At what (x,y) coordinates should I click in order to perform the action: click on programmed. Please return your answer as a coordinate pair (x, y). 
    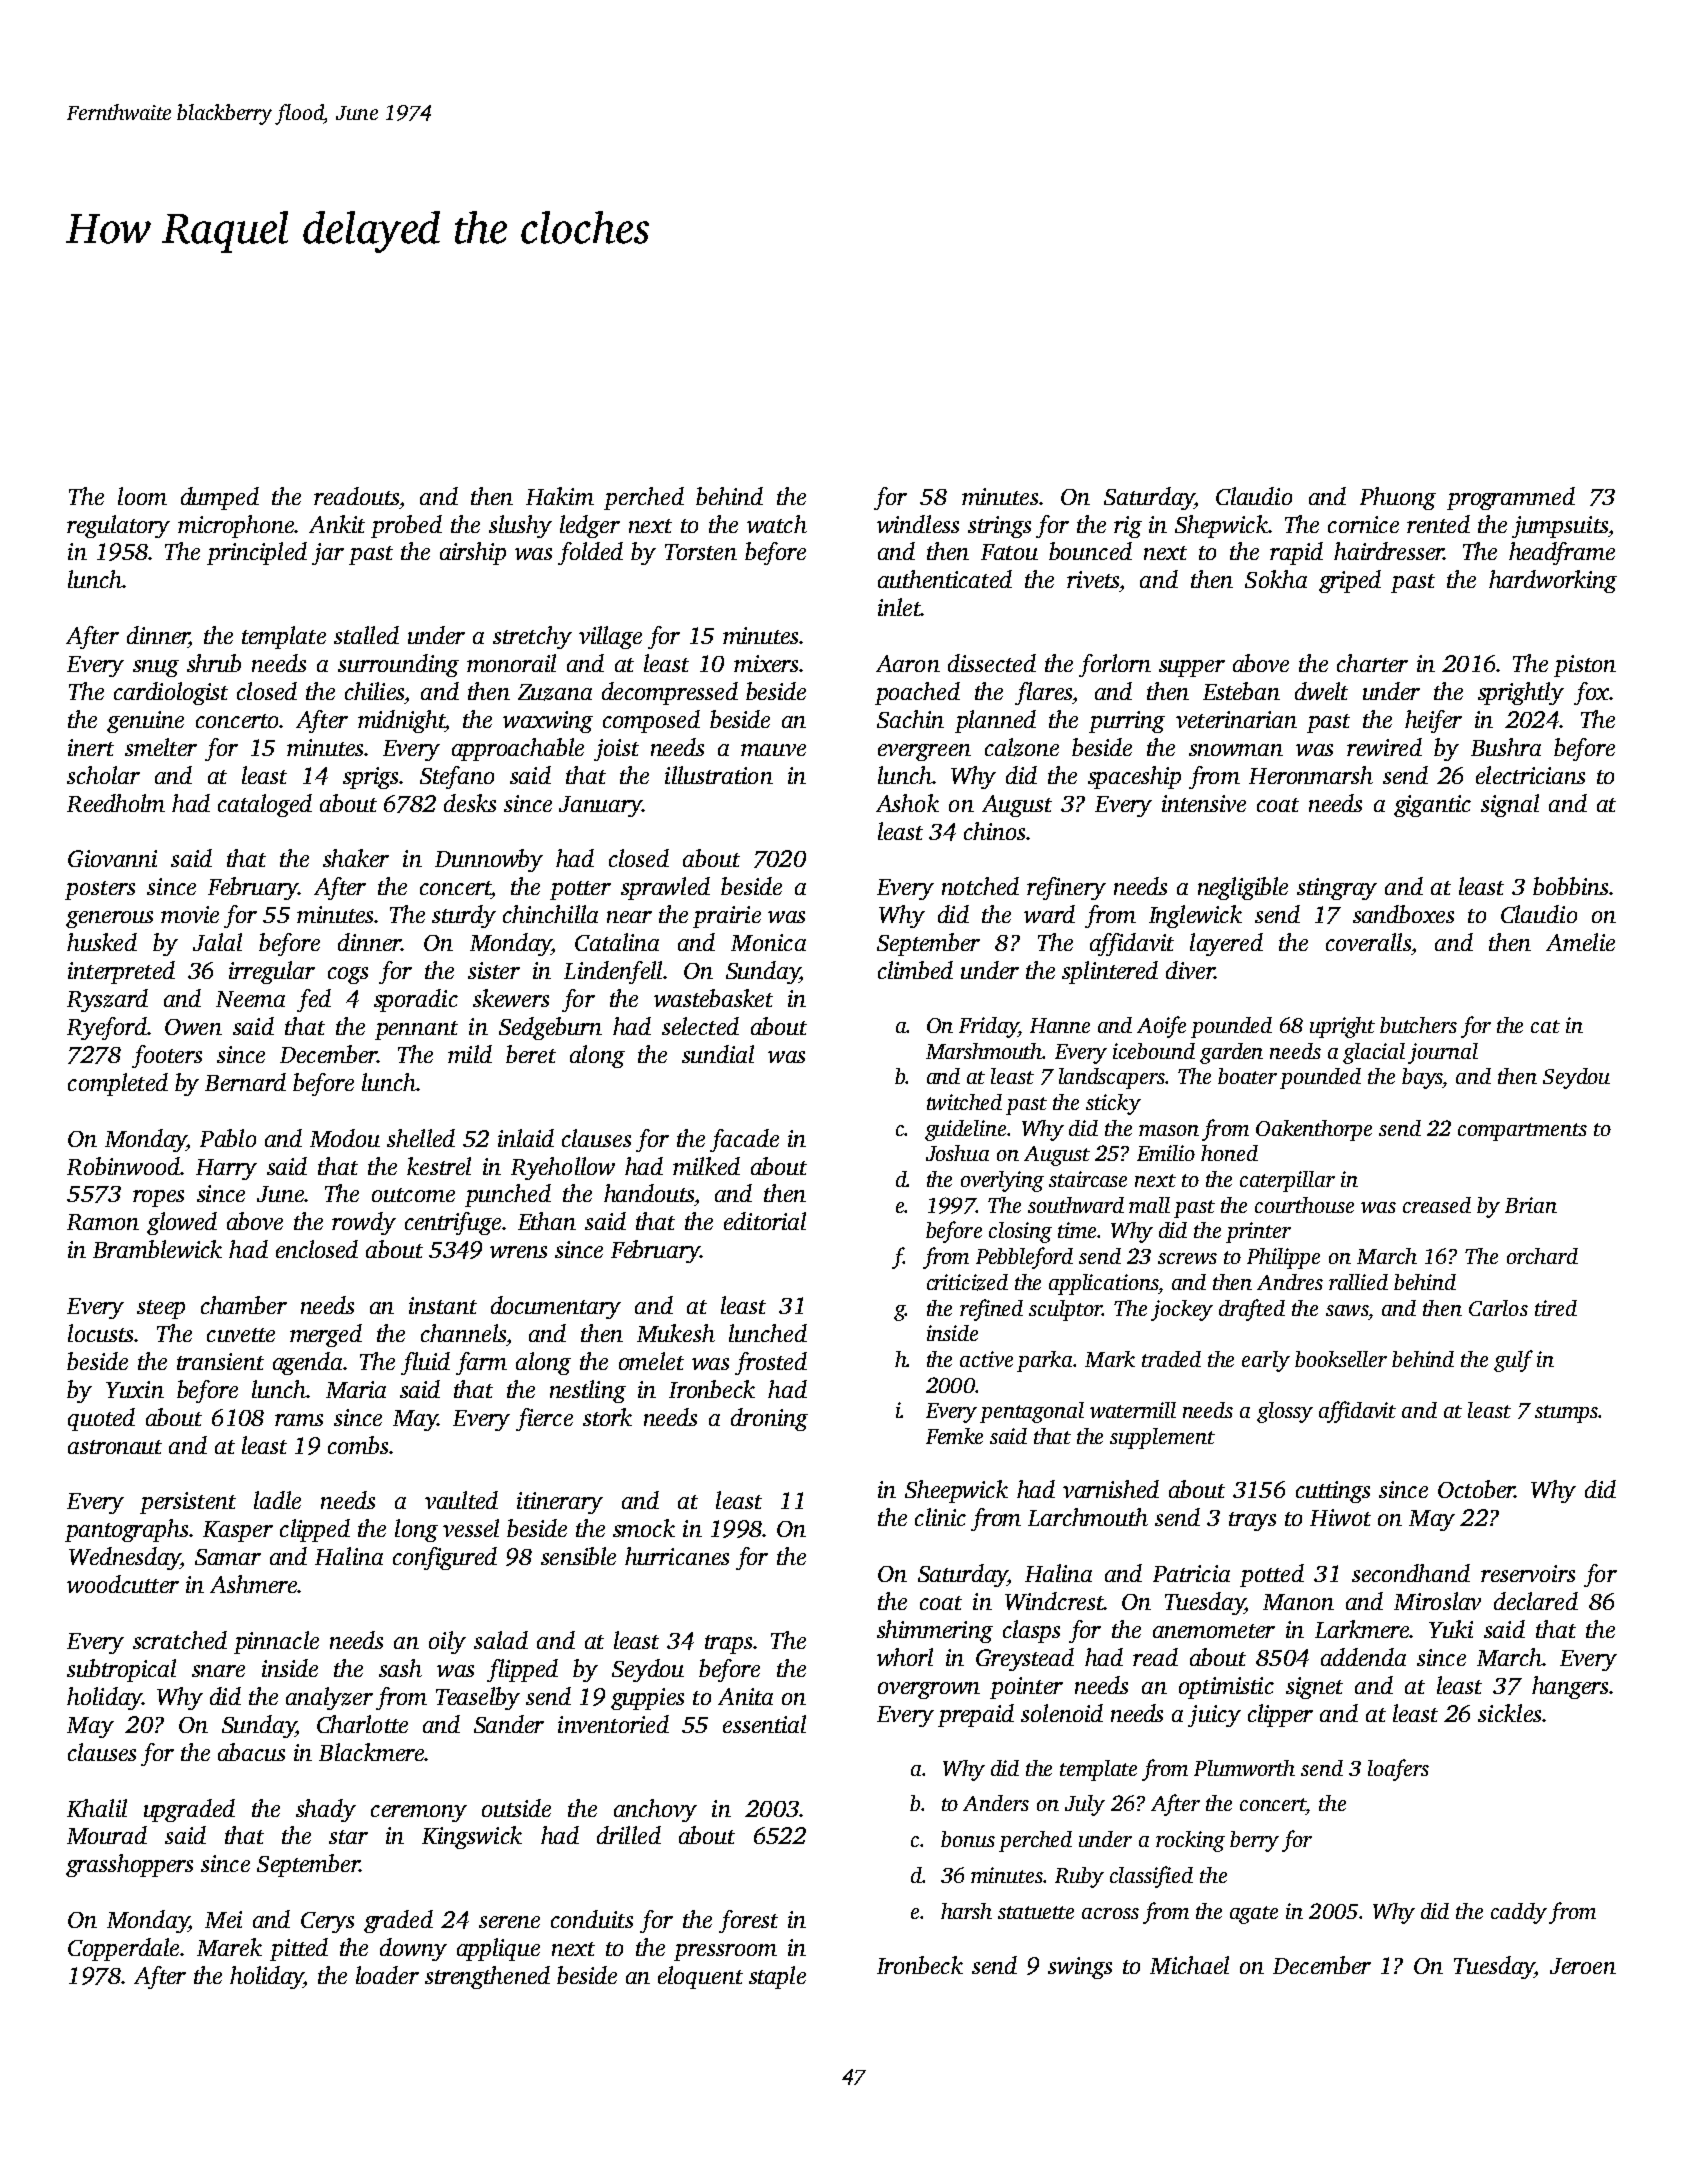
    Looking at the image, I should click on (1511, 498).
